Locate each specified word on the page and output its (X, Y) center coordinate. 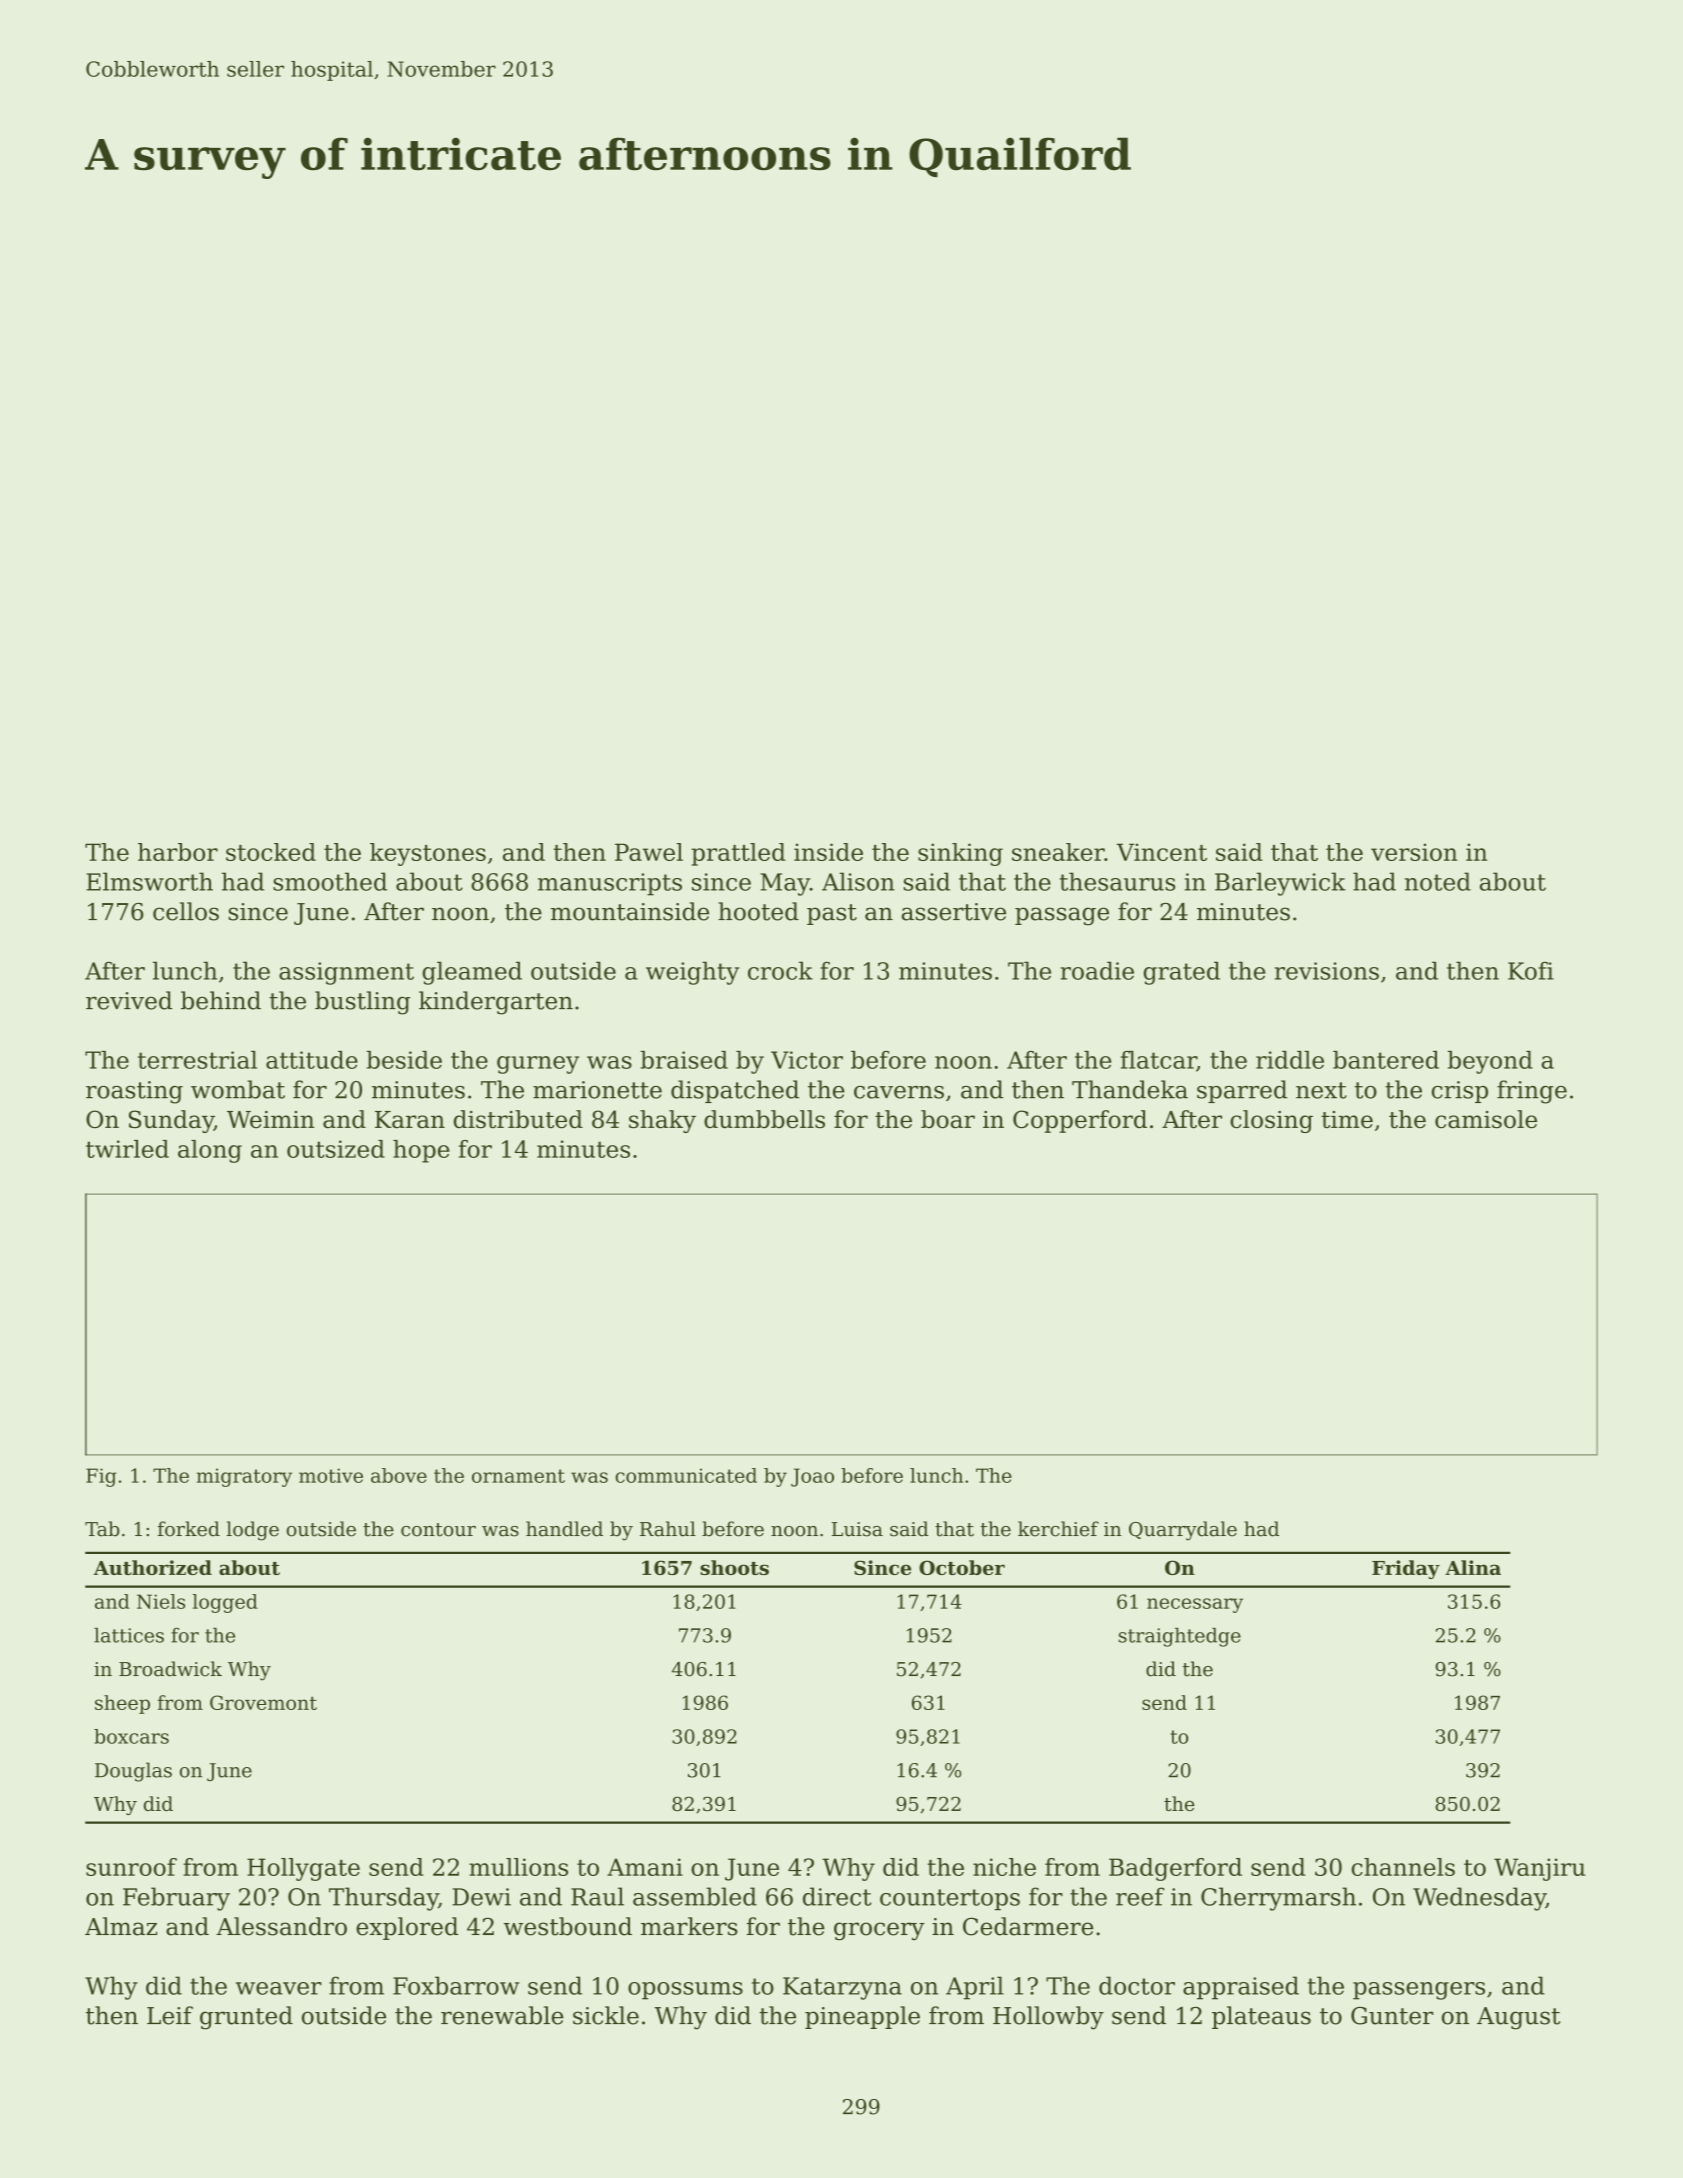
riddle (1290, 1060)
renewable (502, 2015)
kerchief (1058, 1529)
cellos (186, 911)
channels (1403, 1867)
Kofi (1531, 971)
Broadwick (170, 1669)
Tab (102, 1529)
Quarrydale (1183, 1531)
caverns (899, 1092)
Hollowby (1048, 2018)
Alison (858, 881)
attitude (312, 1060)
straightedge (1180, 1637)
